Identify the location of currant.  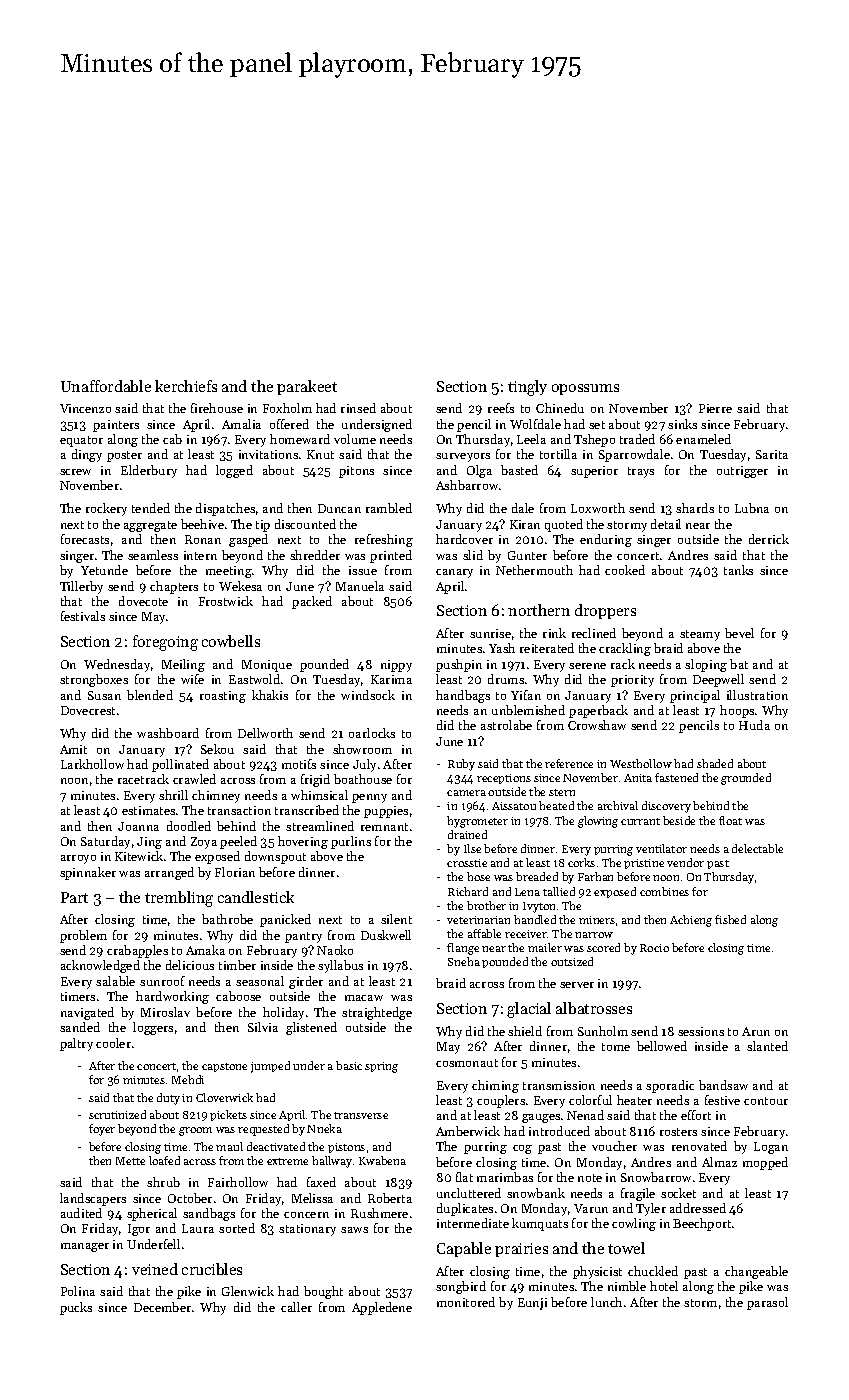
(640, 821).
